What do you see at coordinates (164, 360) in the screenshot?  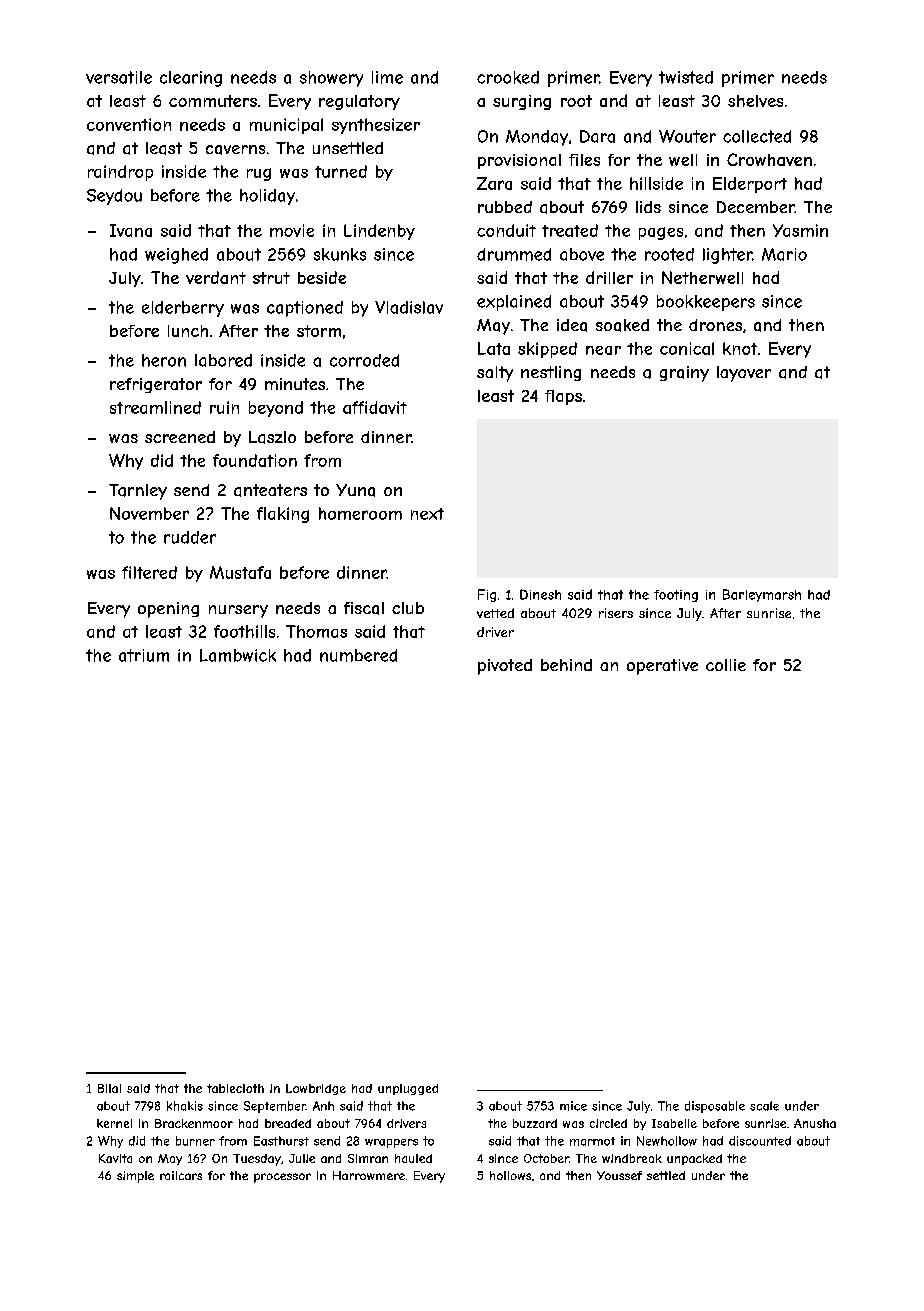 I see `heron` at bounding box center [164, 360].
